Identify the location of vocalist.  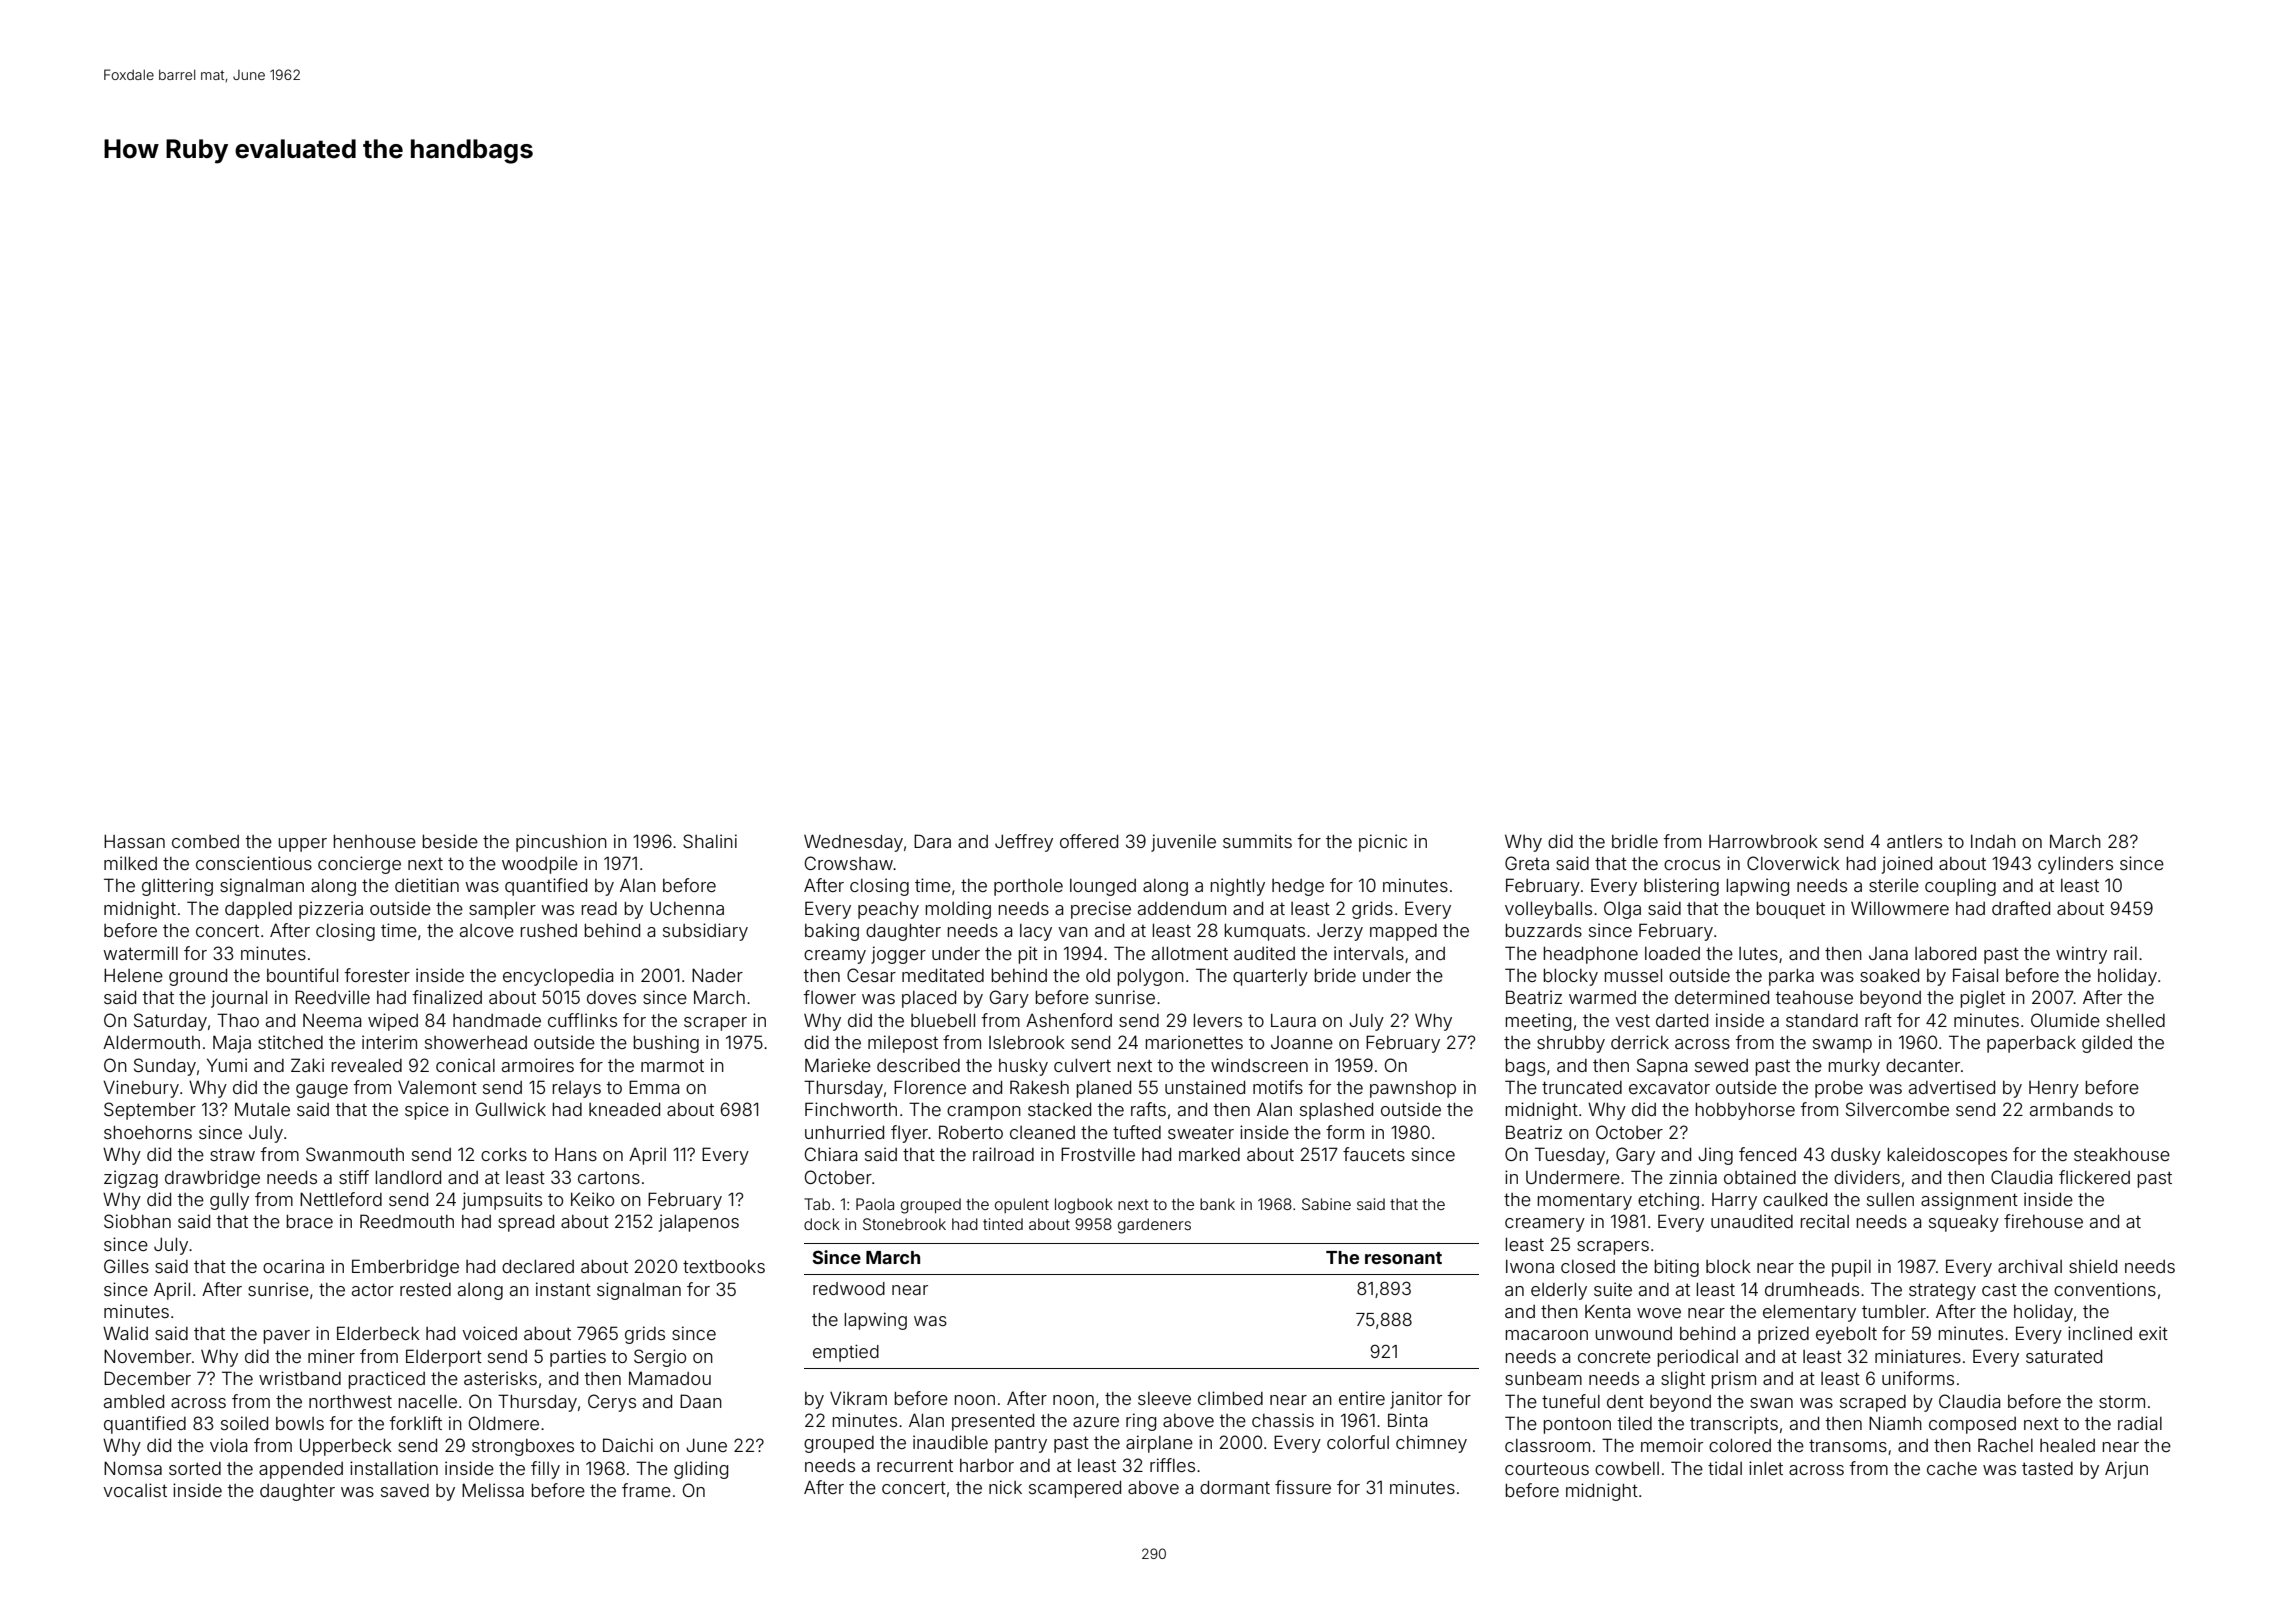
(135, 1490).
